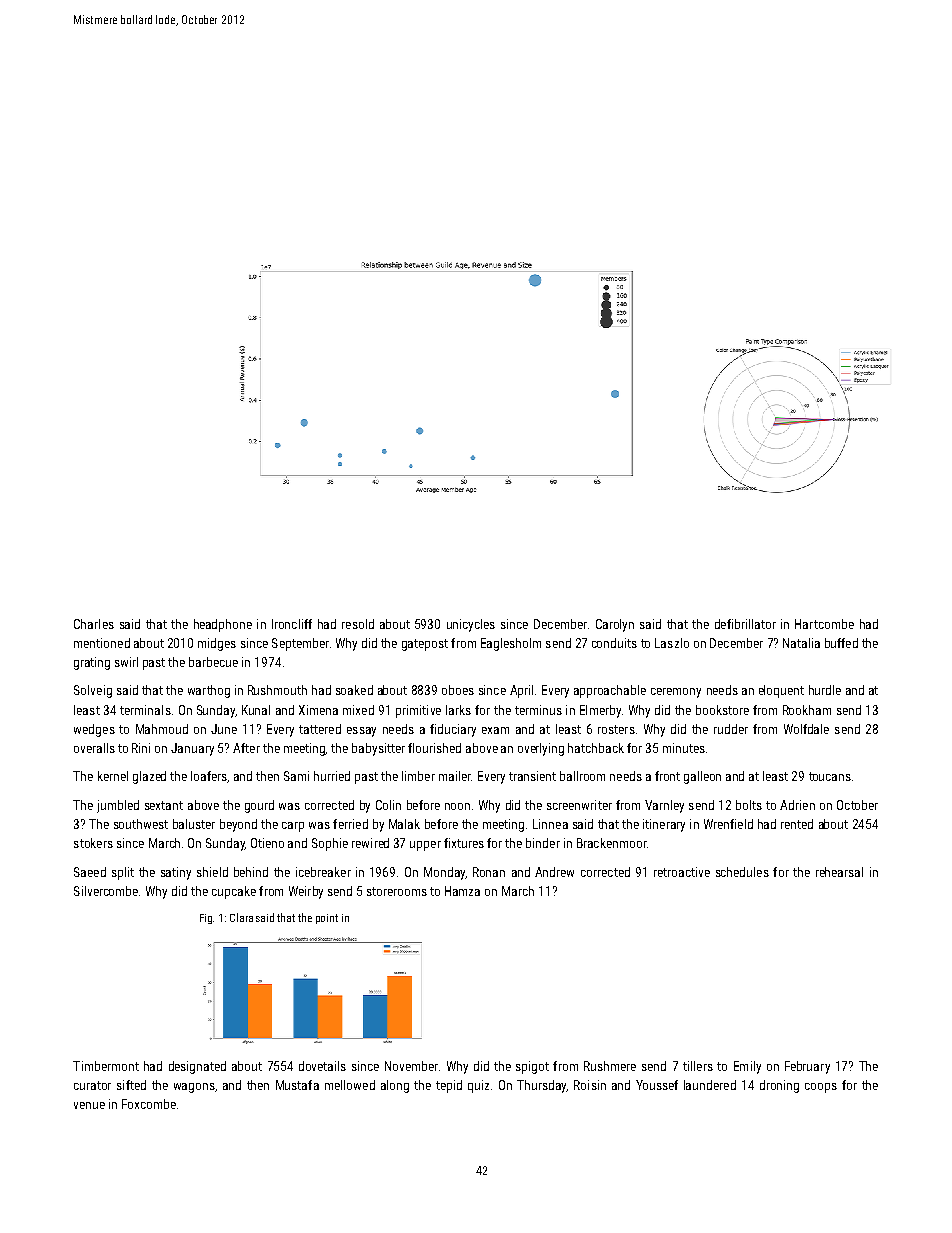 This screenshot has height=1233, width=952. What do you see at coordinates (92, 663) in the screenshot?
I see `grating` at bounding box center [92, 663].
